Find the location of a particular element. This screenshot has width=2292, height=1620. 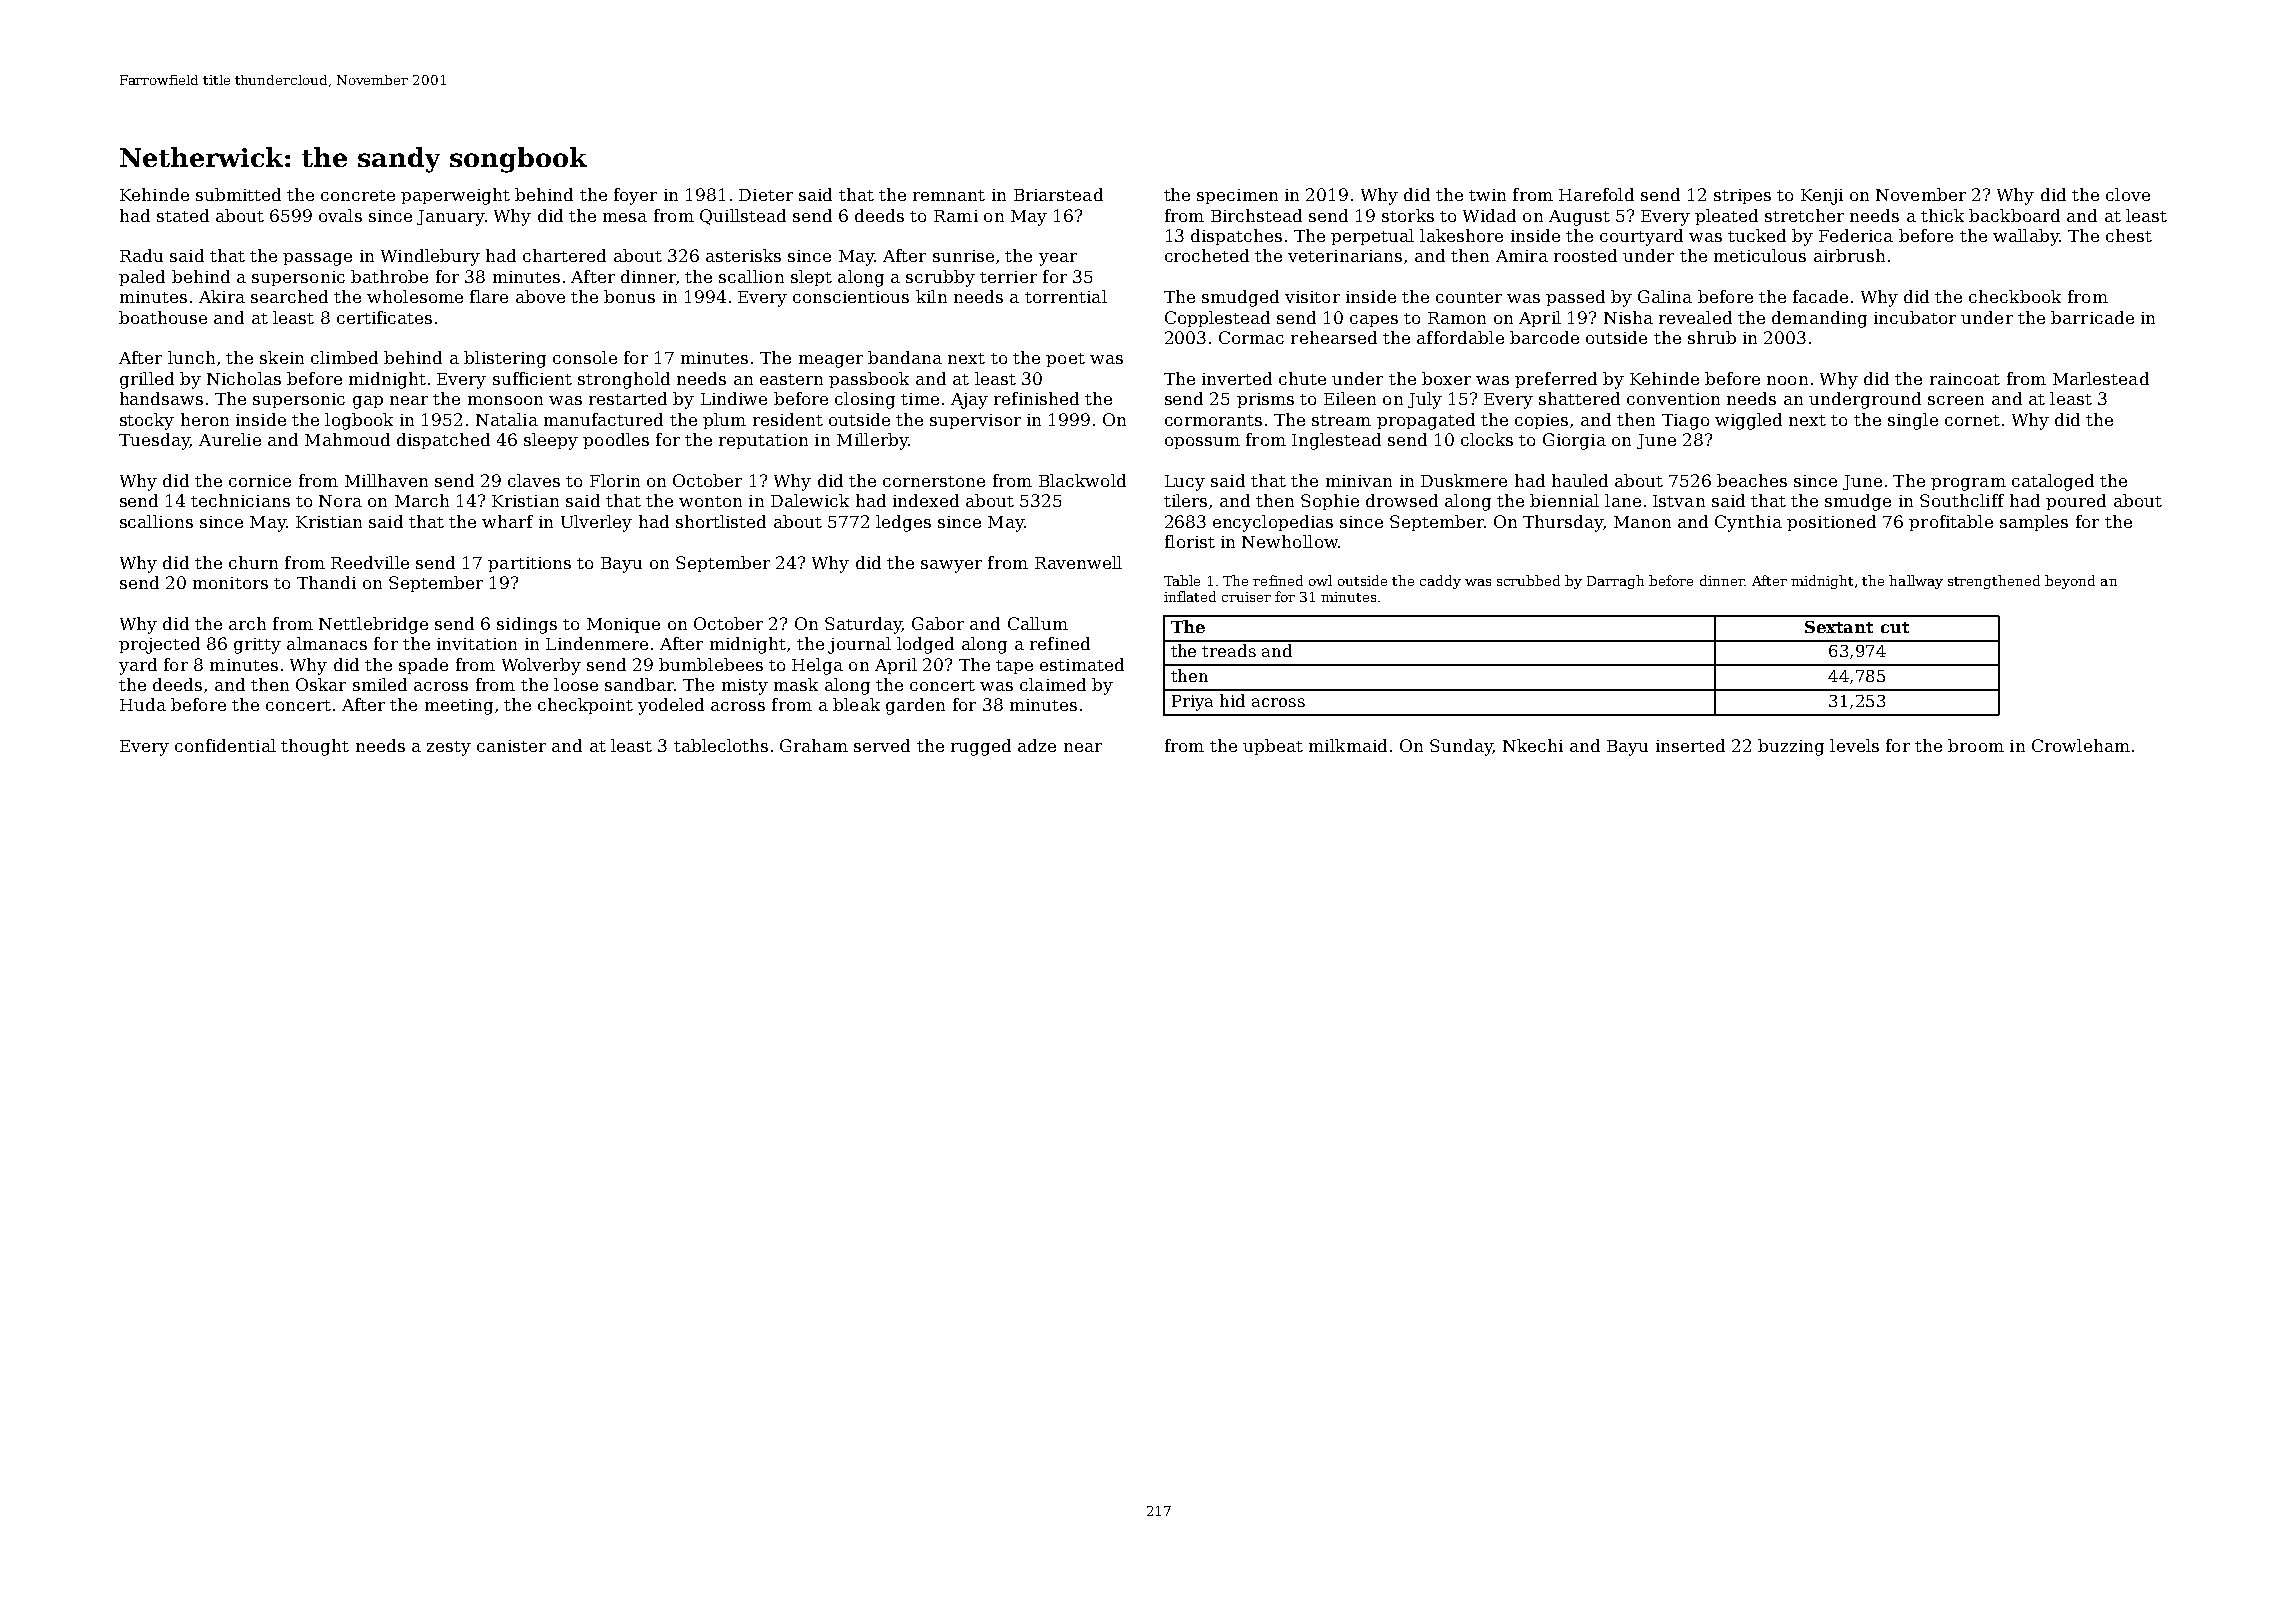

visitor is located at coordinates (1312, 297).
